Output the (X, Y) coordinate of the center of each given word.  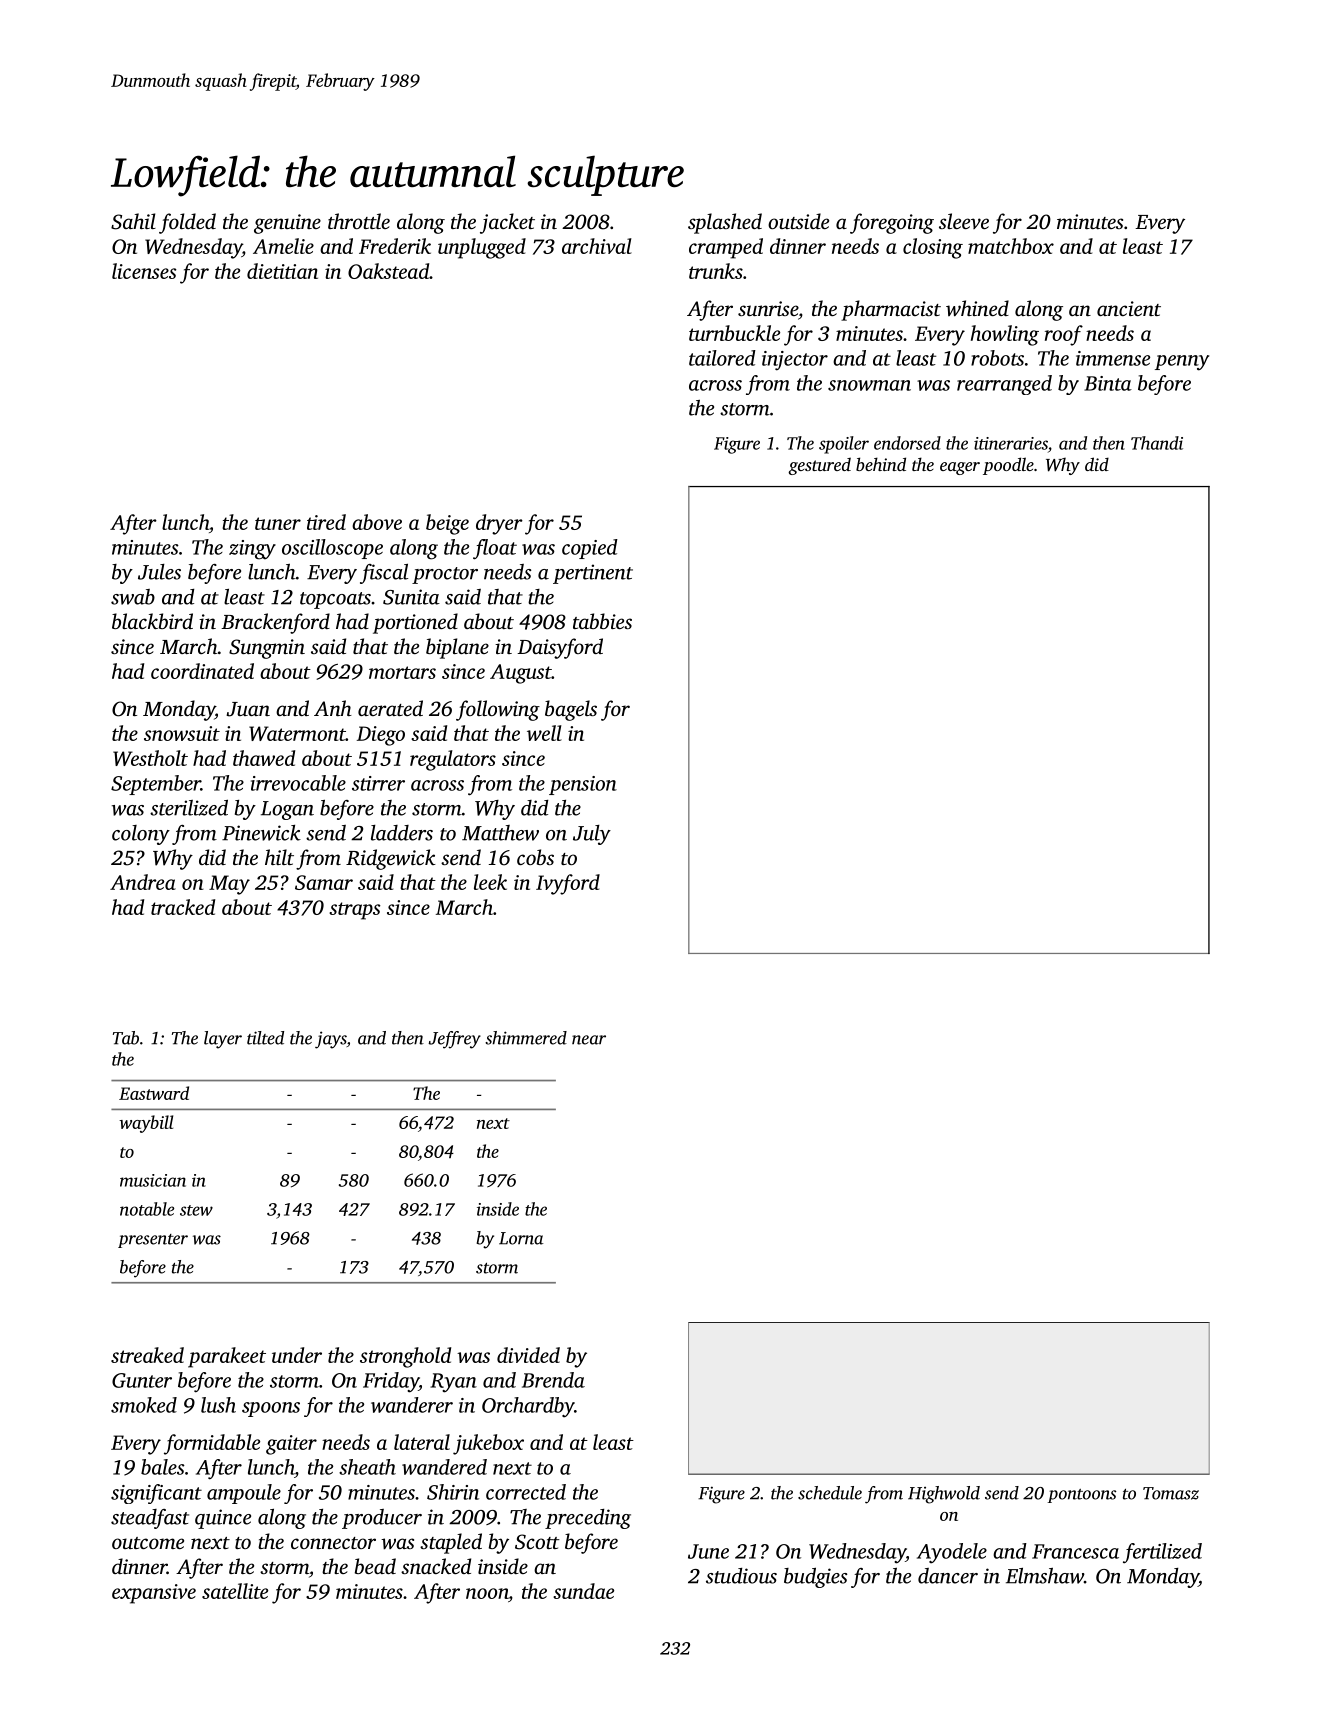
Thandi (1157, 443)
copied (590, 549)
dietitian (282, 271)
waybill (146, 1124)
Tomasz (1171, 1493)
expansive (154, 1594)
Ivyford (568, 884)
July (592, 835)
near (589, 1040)
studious (741, 1576)
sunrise (768, 308)
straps (354, 911)
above (377, 522)
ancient (1129, 308)
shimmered (526, 1038)
